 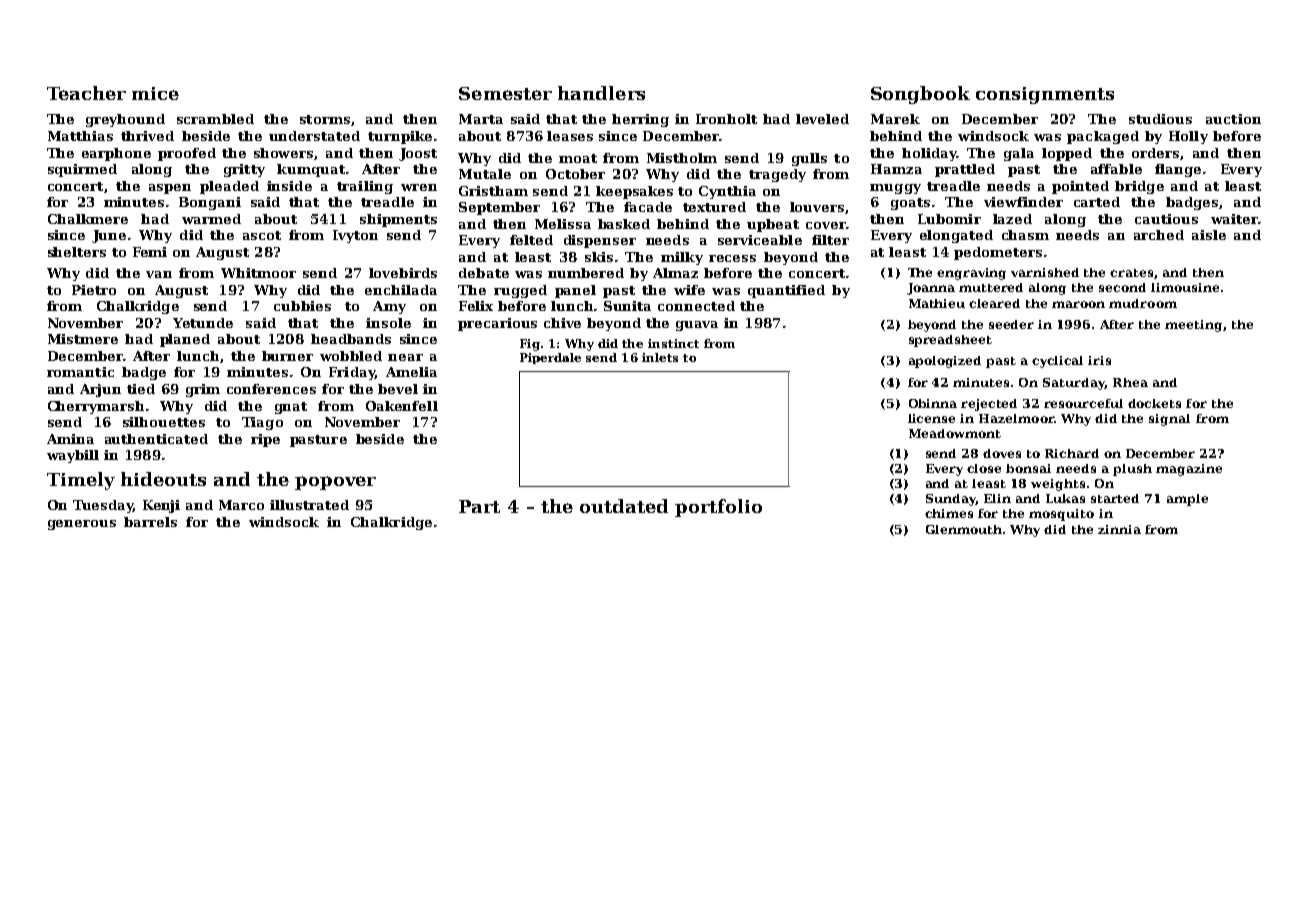 I want to click on Matthias, so click(x=80, y=136).
